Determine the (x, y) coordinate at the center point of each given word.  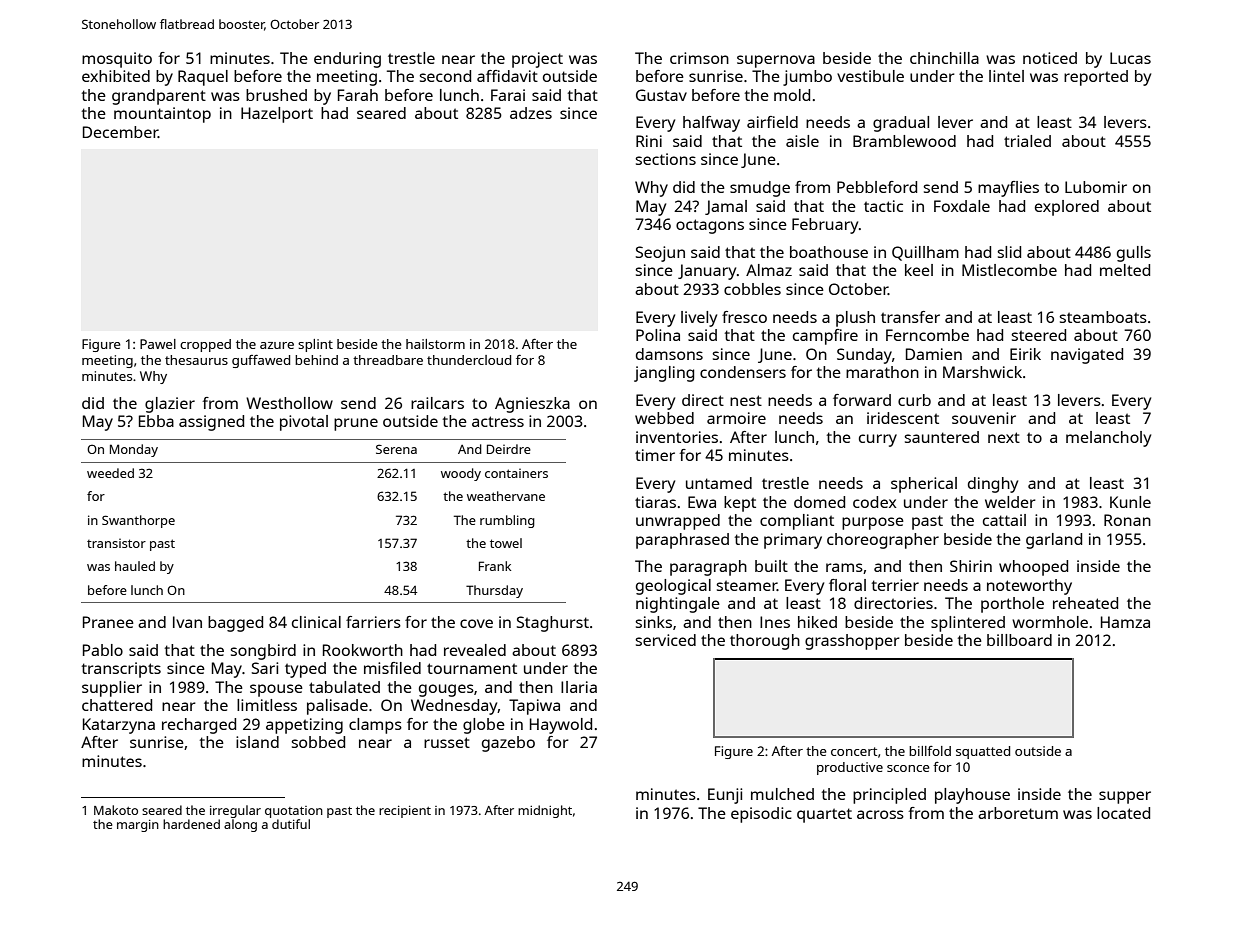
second (445, 76)
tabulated (344, 687)
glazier (170, 405)
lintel (1006, 76)
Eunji (725, 796)
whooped (1033, 568)
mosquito (117, 60)
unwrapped (678, 522)
